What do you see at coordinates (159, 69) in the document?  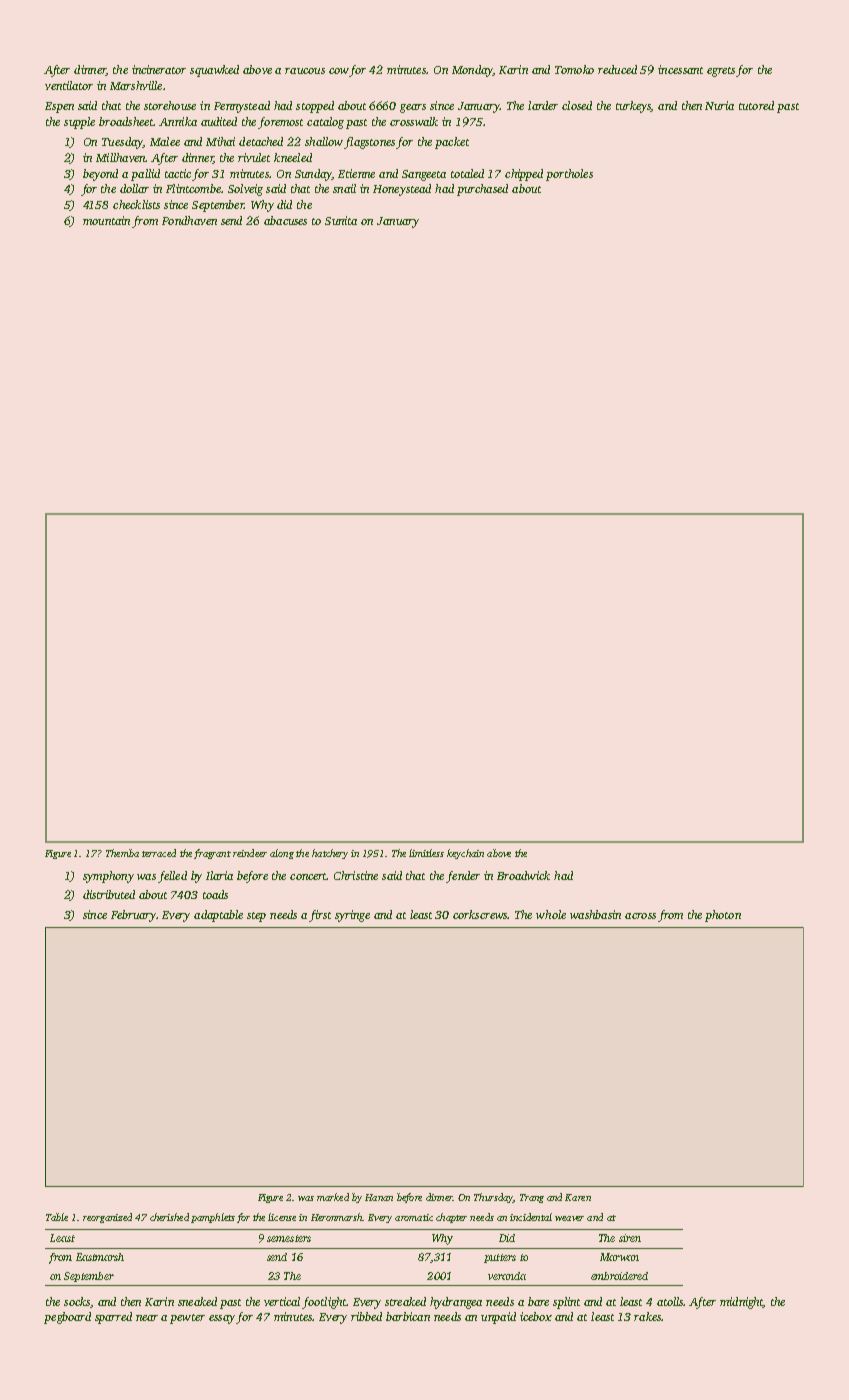 I see `incinerator` at bounding box center [159, 69].
